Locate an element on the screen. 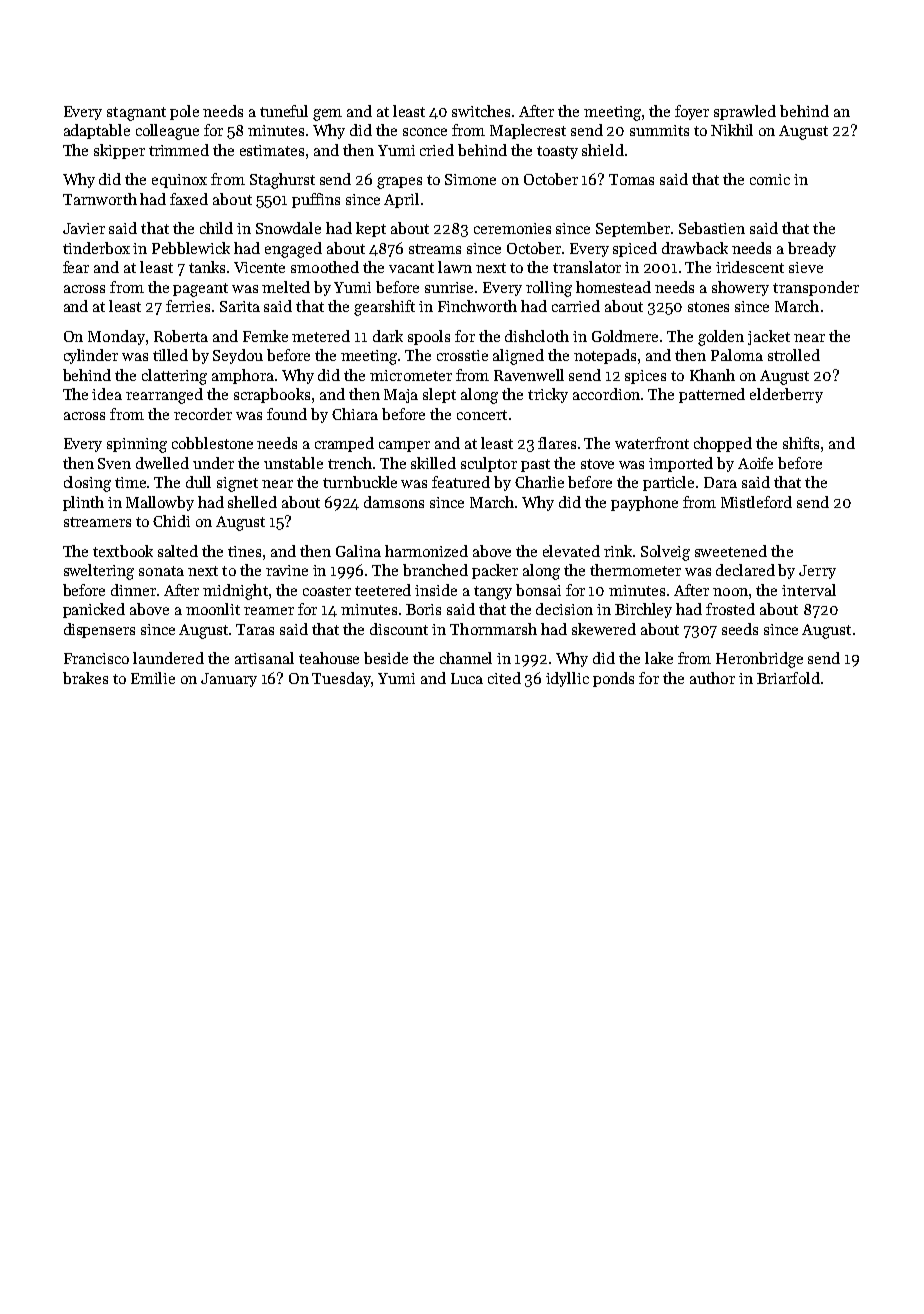 This screenshot has width=924, height=1314. showery is located at coordinates (740, 288).
